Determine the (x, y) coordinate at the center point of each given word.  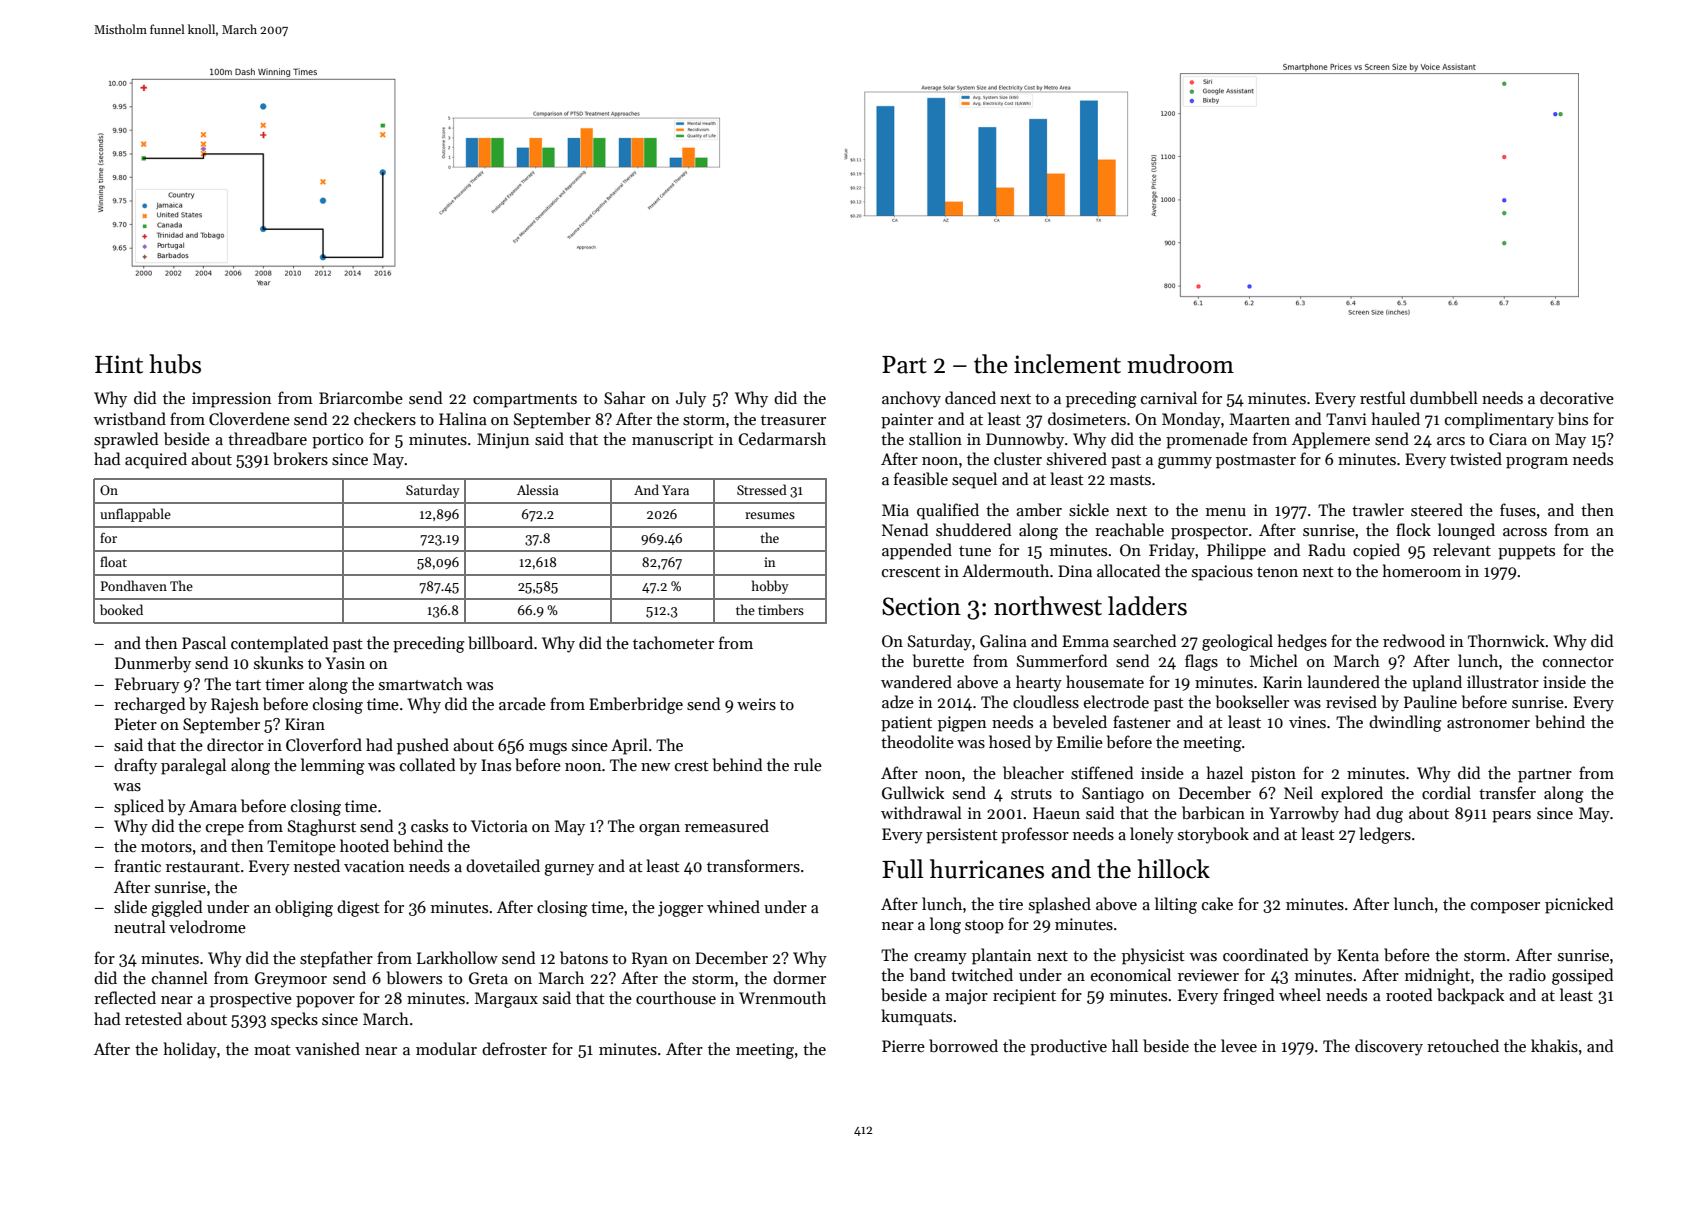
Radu (1327, 549)
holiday (190, 1050)
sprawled (126, 440)
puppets (1526, 553)
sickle (1089, 510)
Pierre (903, 1046)
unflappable (135, 515)
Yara (675, 490)
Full (903, 869)
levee (1239, 1045)
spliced (139, 807)
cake (1217, 903)
